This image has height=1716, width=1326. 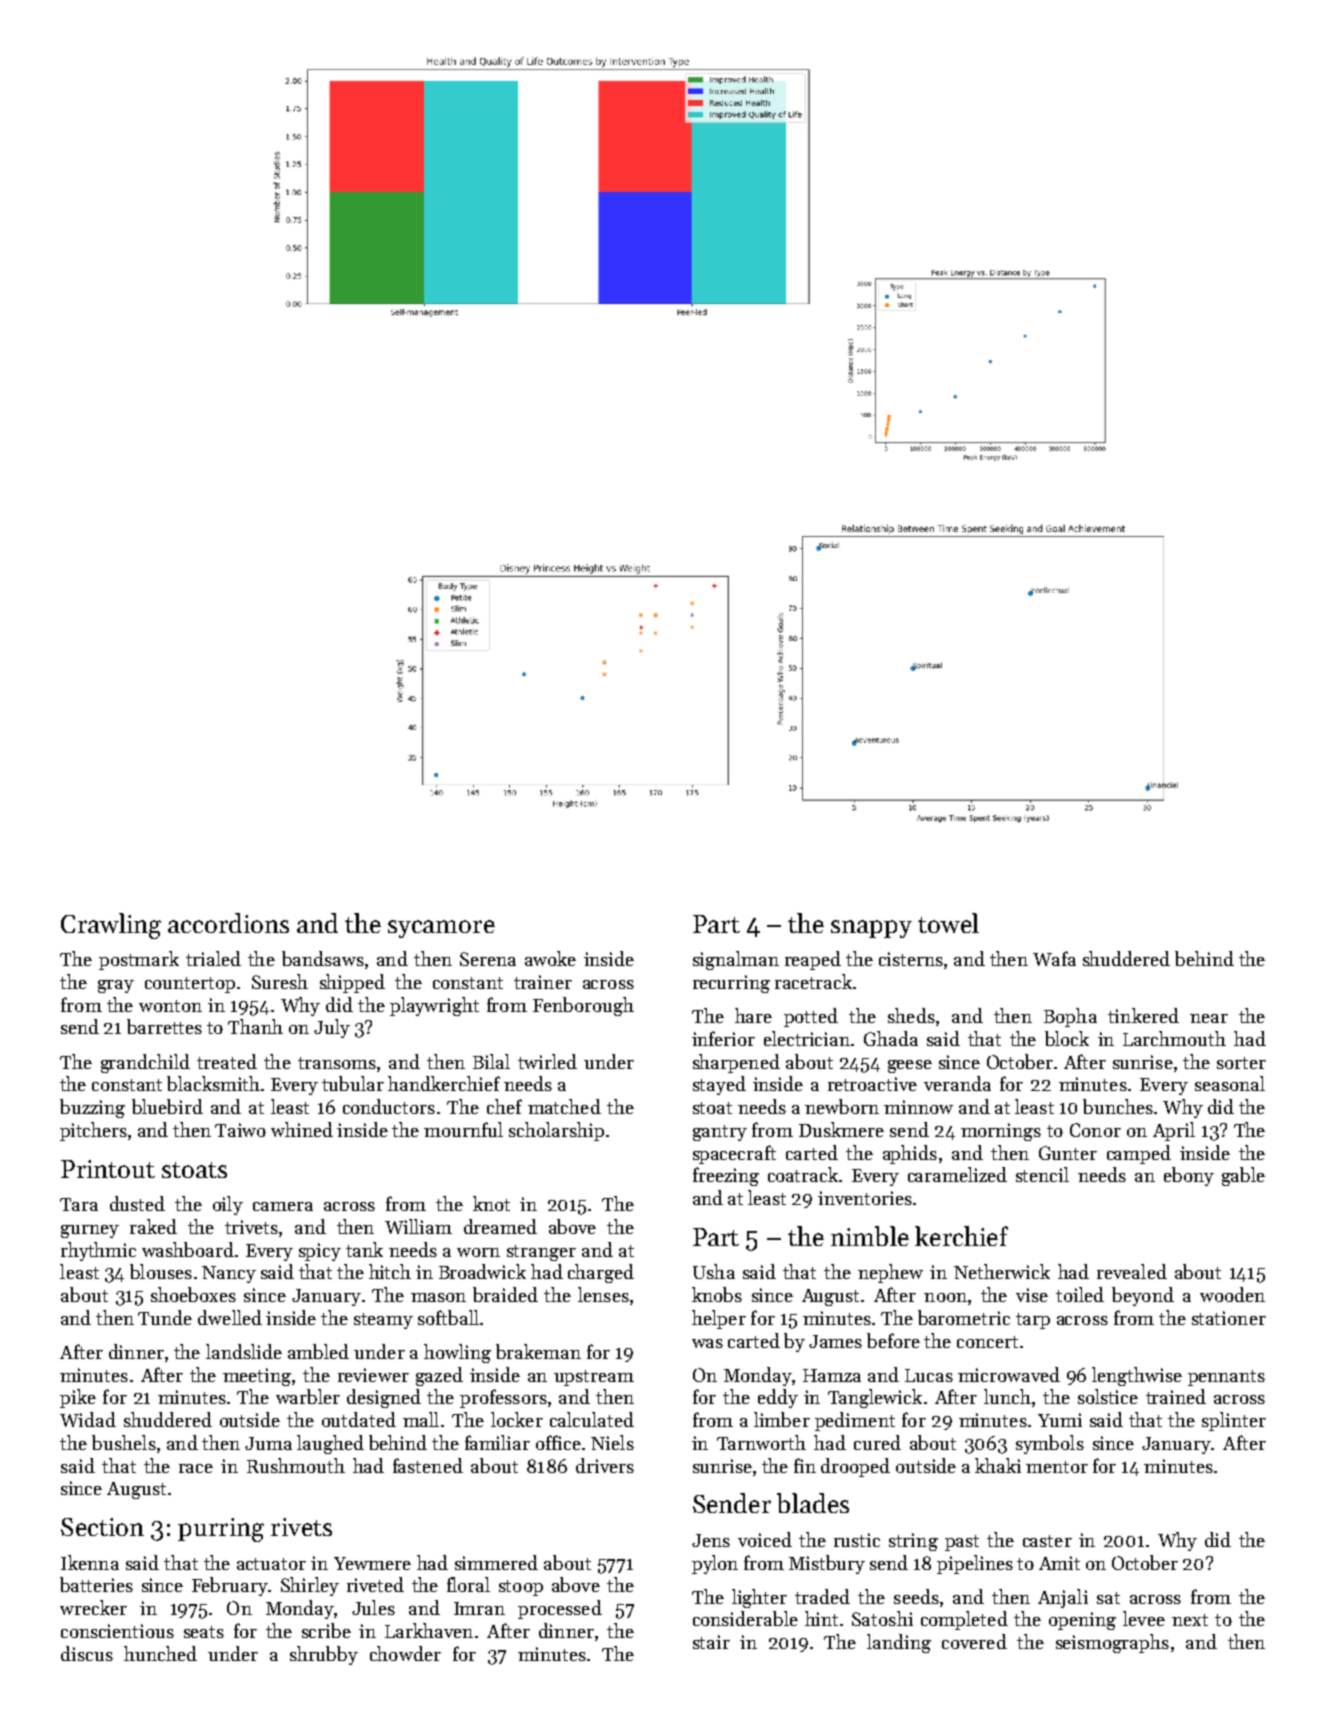 I want to click on shrubby, so click(x=324, y=1655).
